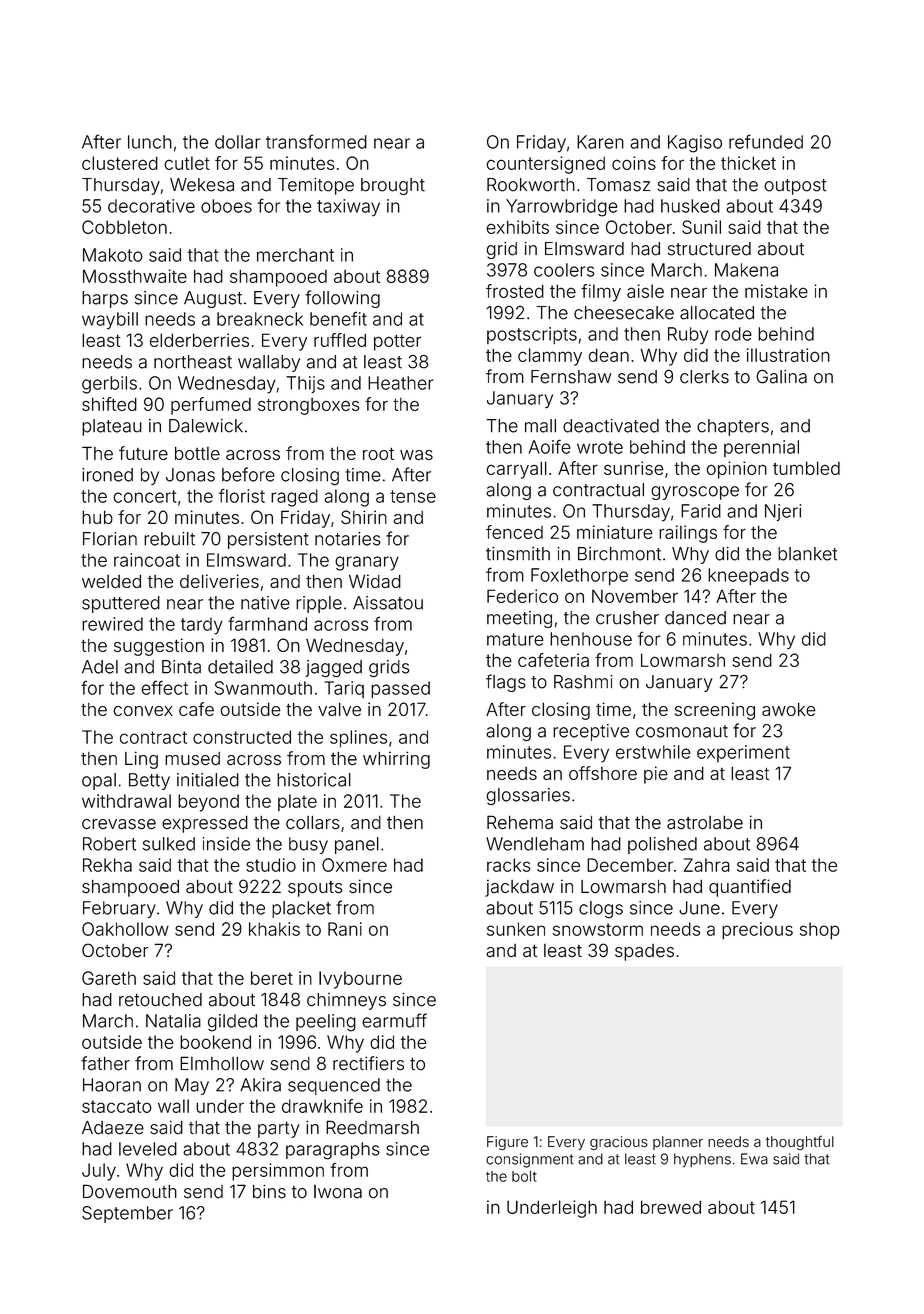 This screenshot has width=924, height=1314. I want to click on flags, so click(506, 683).
